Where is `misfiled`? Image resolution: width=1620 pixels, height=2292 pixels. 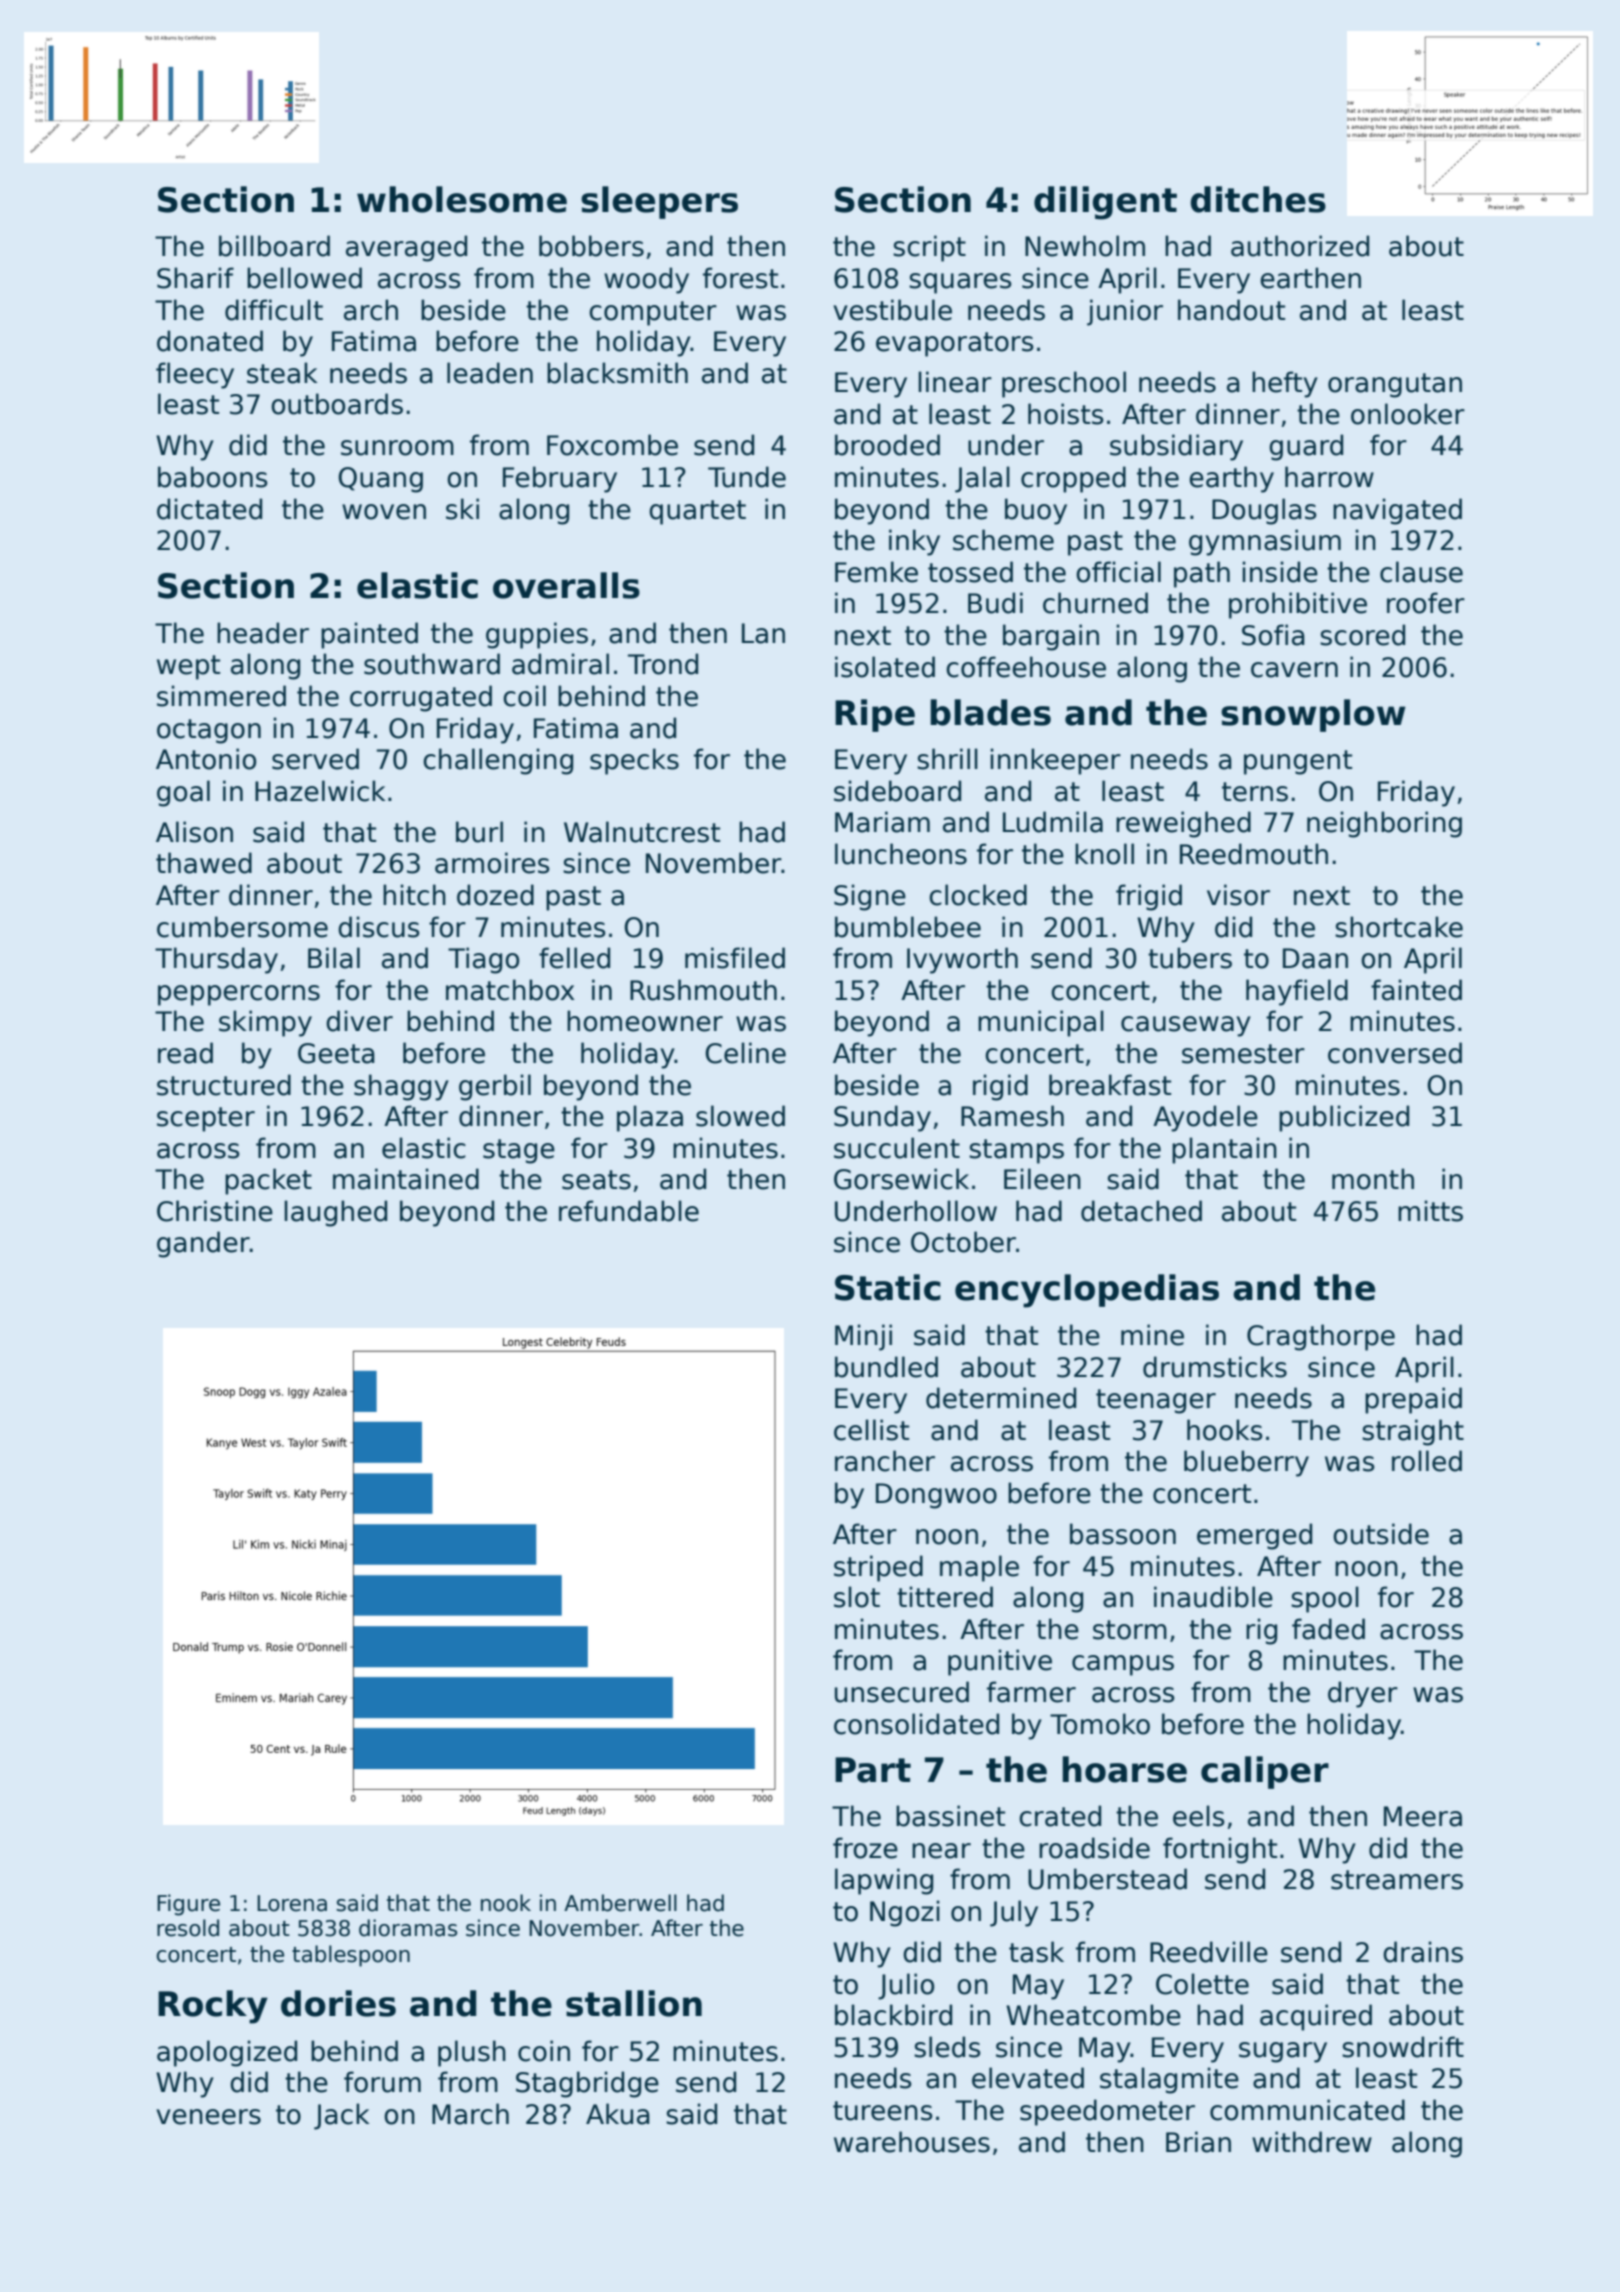
misfiled is located at coordinates (735, 958).
